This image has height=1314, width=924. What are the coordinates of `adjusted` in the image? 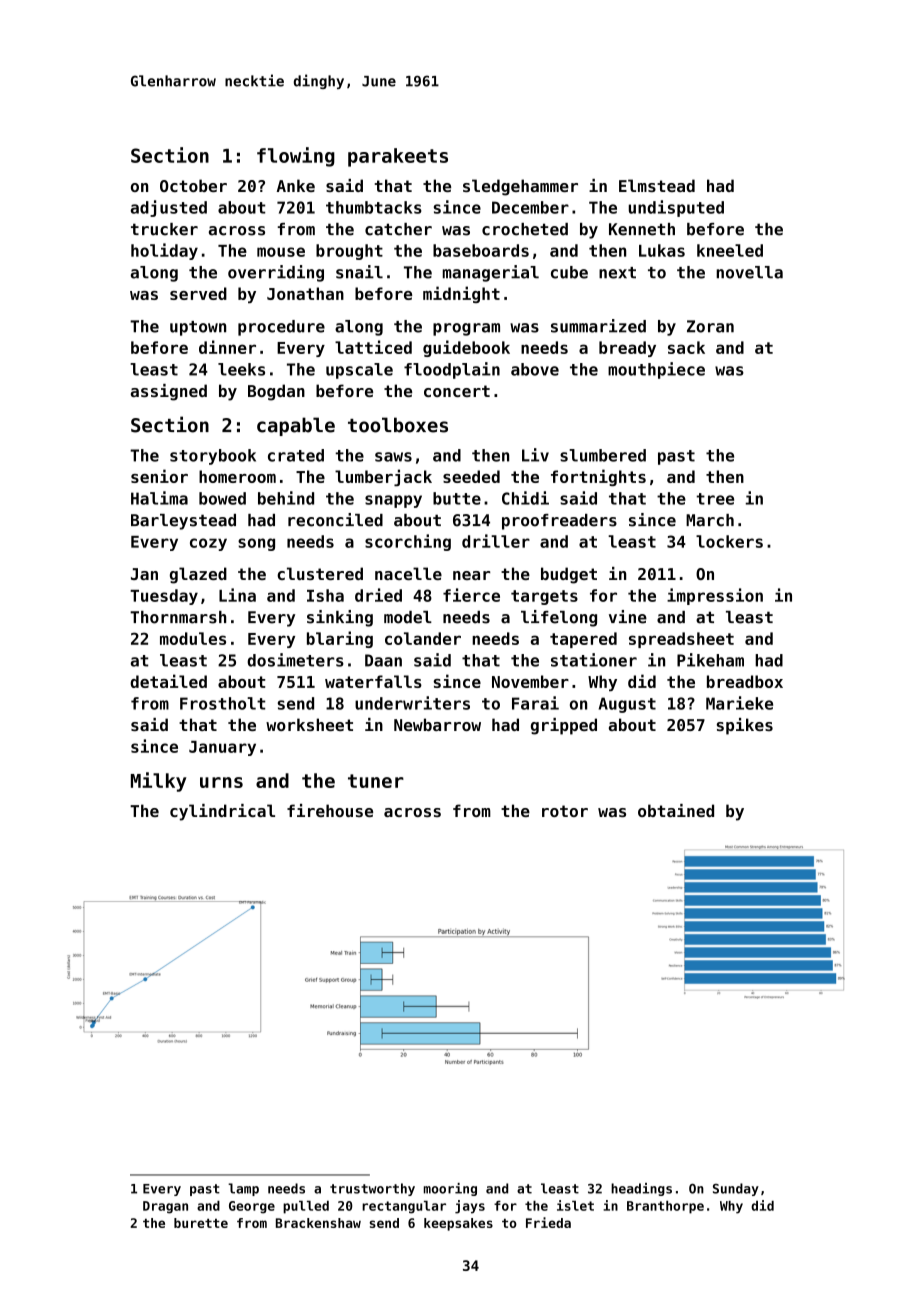 It's located at (169, 208).
